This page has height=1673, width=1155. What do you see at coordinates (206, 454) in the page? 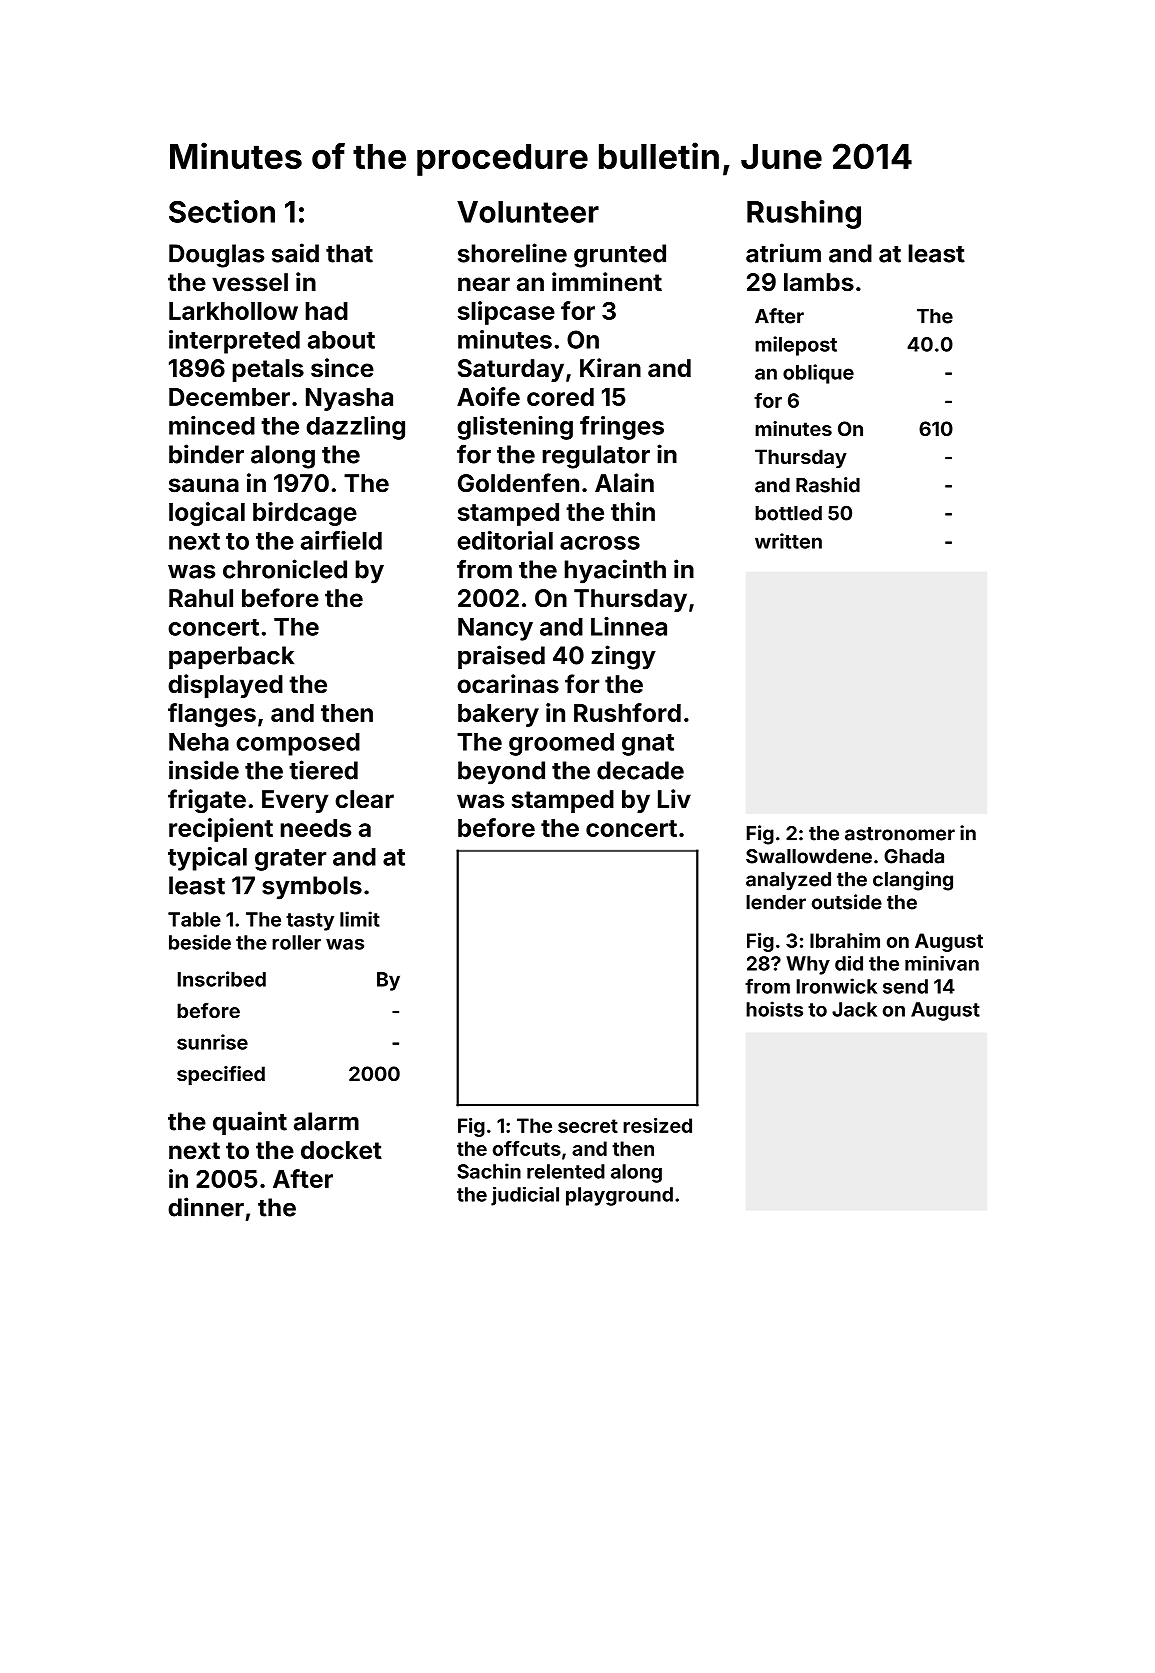
I see `binder` at bounding box center [206, 454].
